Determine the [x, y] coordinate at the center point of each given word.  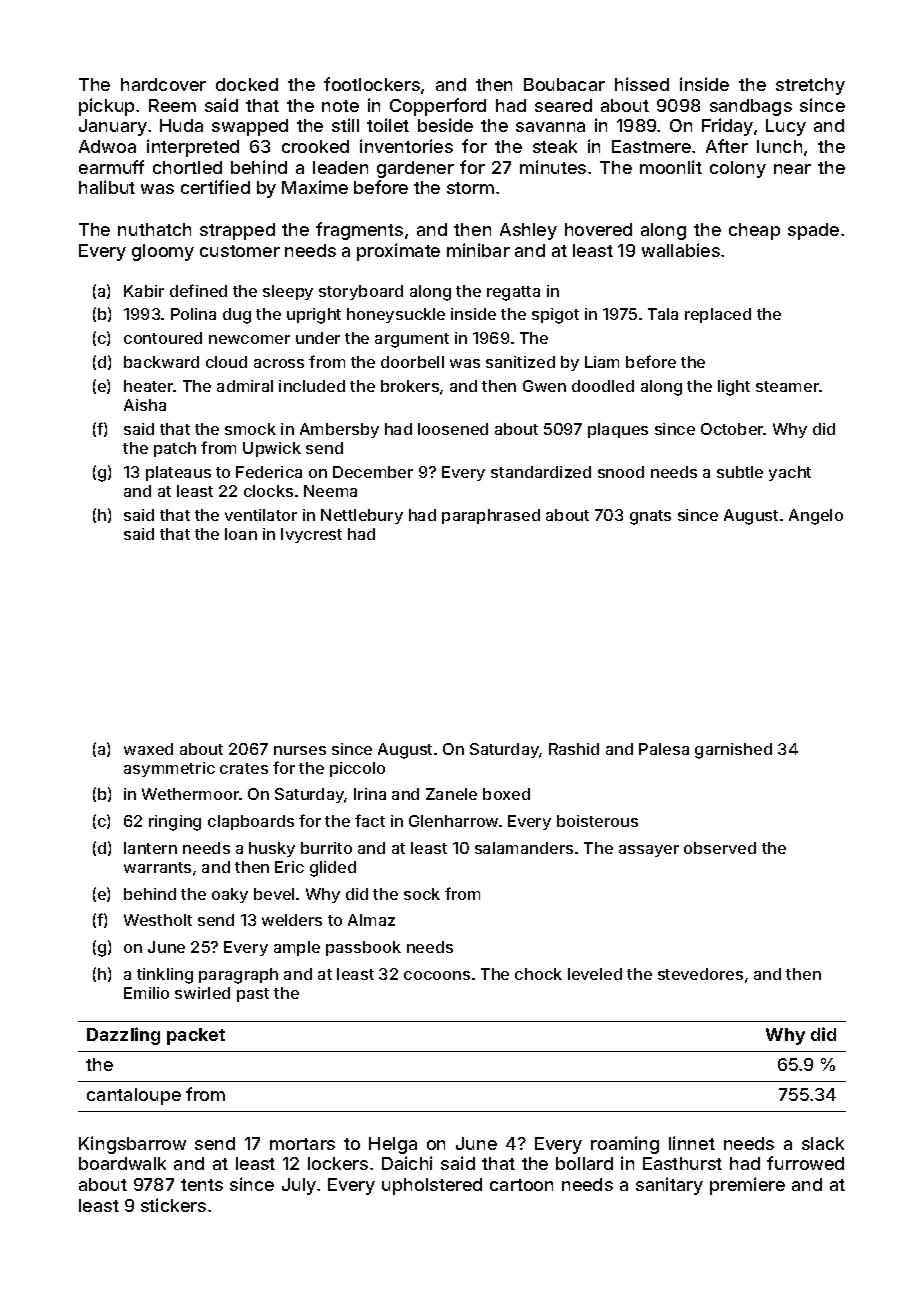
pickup [106, 107]
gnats [650, 517]
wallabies [681, 250]
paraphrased [491, 516]
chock [538, 974]
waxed [148, 749]
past [253, 995]
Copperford [438, 107]
